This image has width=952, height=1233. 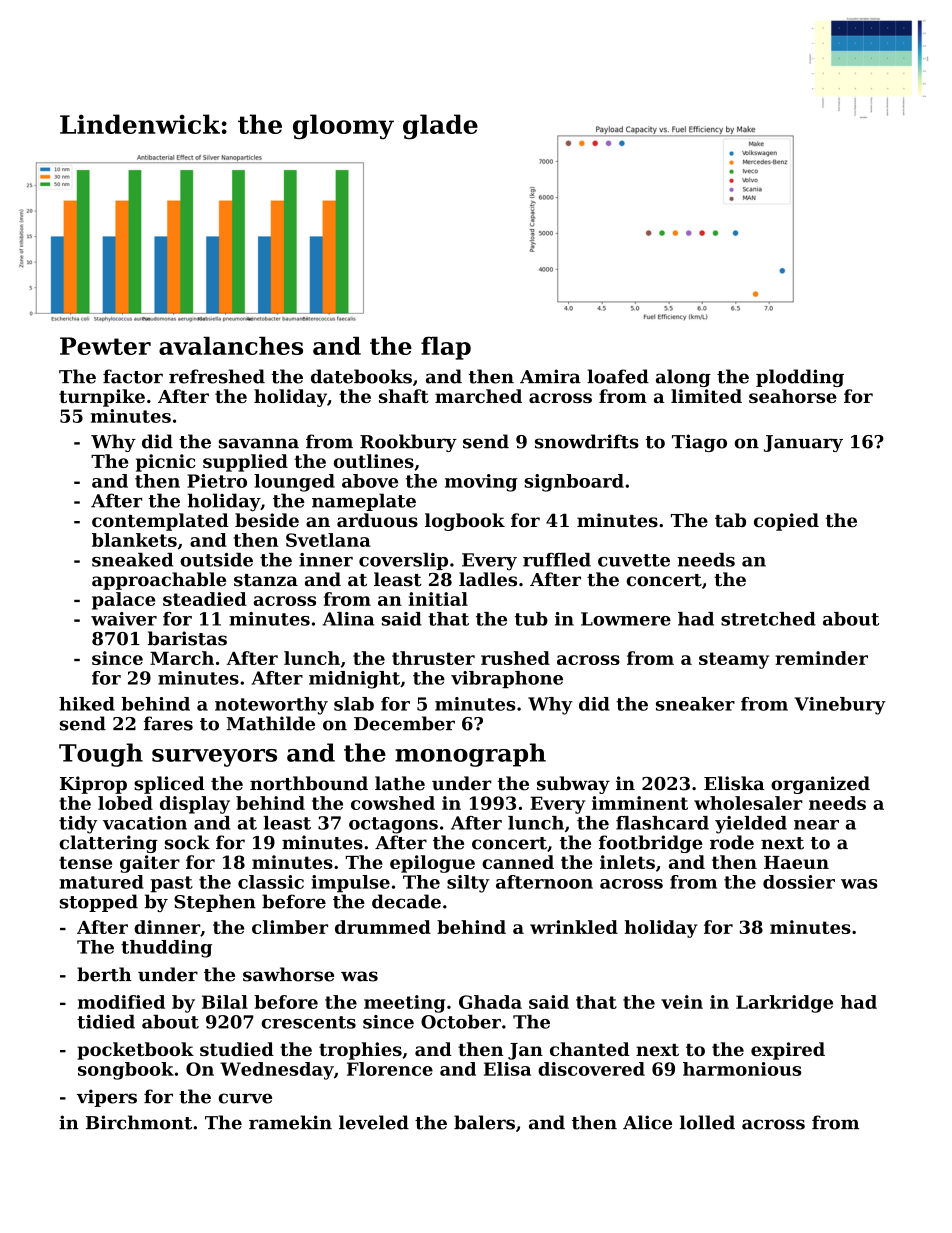 What do you see at coordinates (446, 348) in the image?
I see `flap` at bounding box center [446, 348].
